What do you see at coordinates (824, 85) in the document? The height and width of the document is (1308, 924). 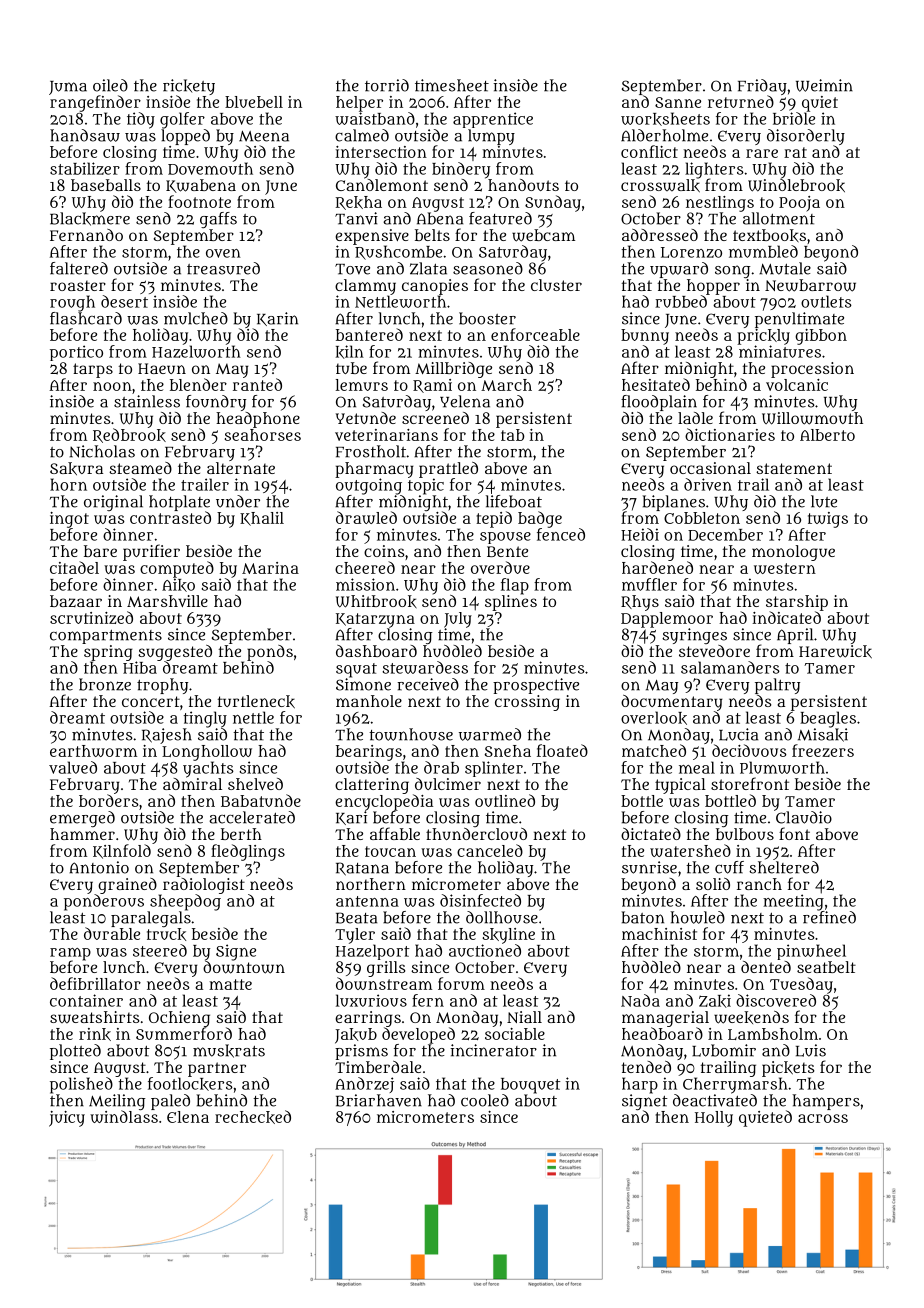 I see `Weimin` at bounding box center [824, 85].
